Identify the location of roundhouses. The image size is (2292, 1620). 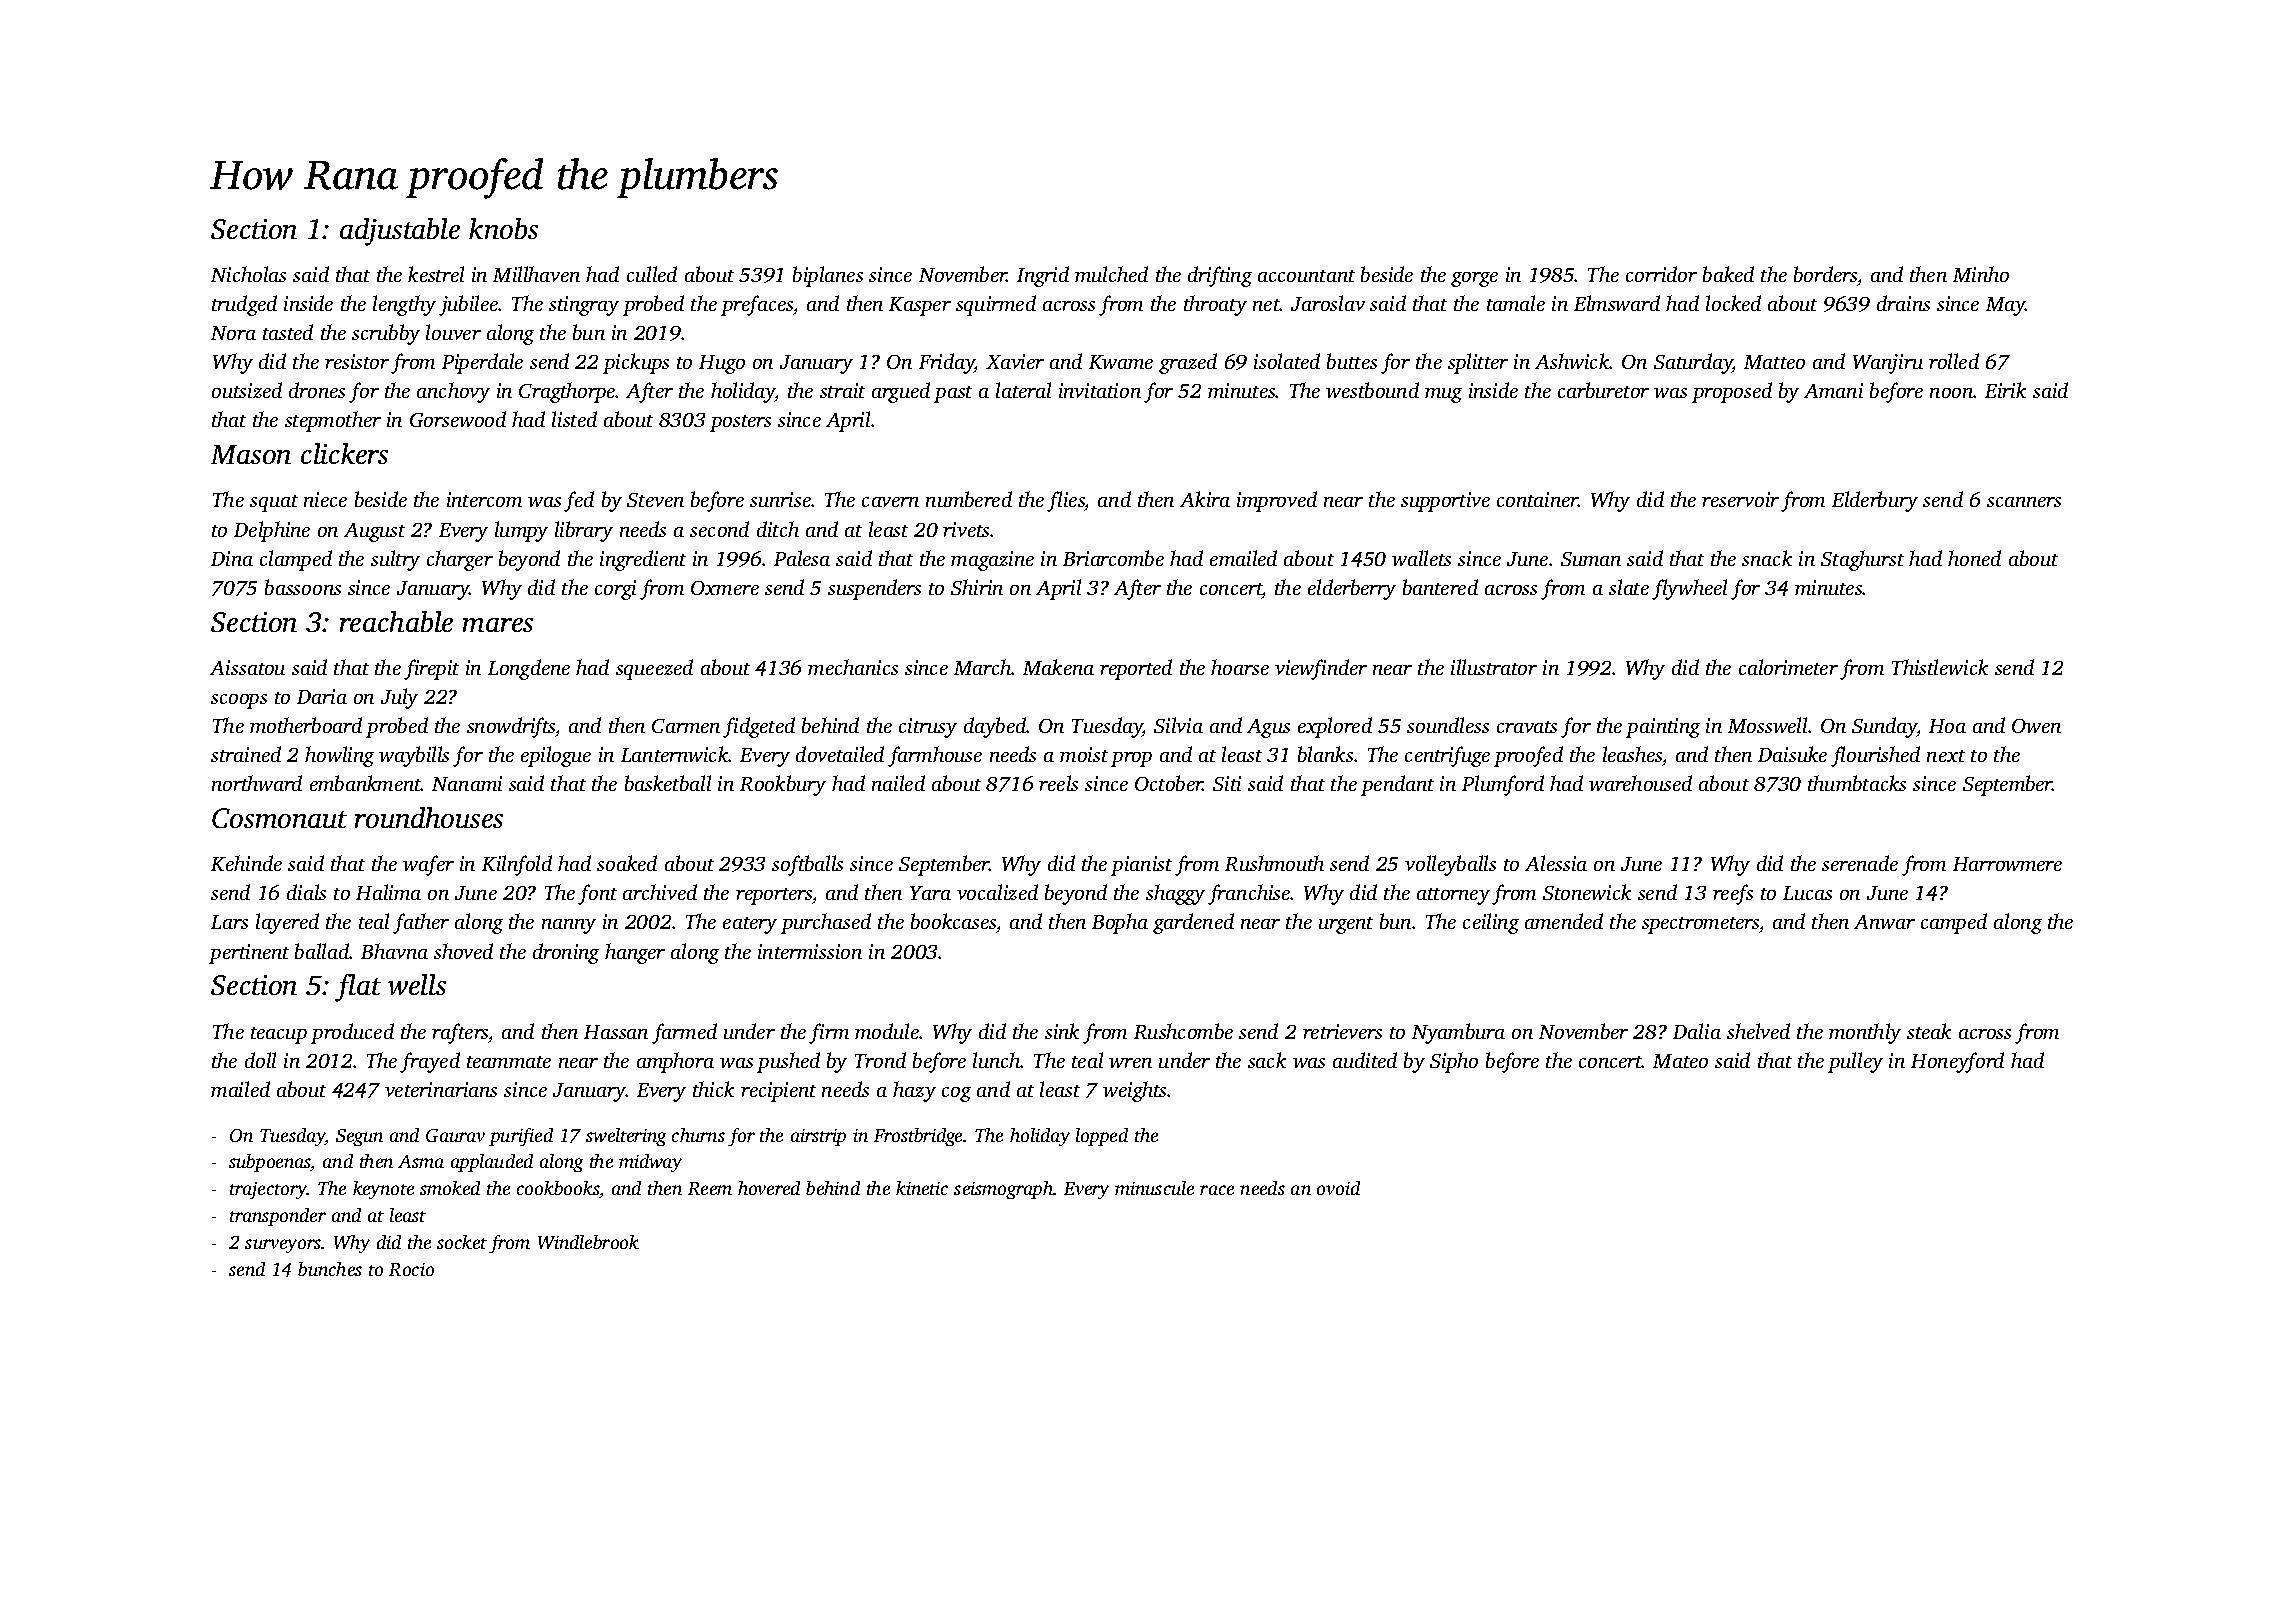
(429, 817).
